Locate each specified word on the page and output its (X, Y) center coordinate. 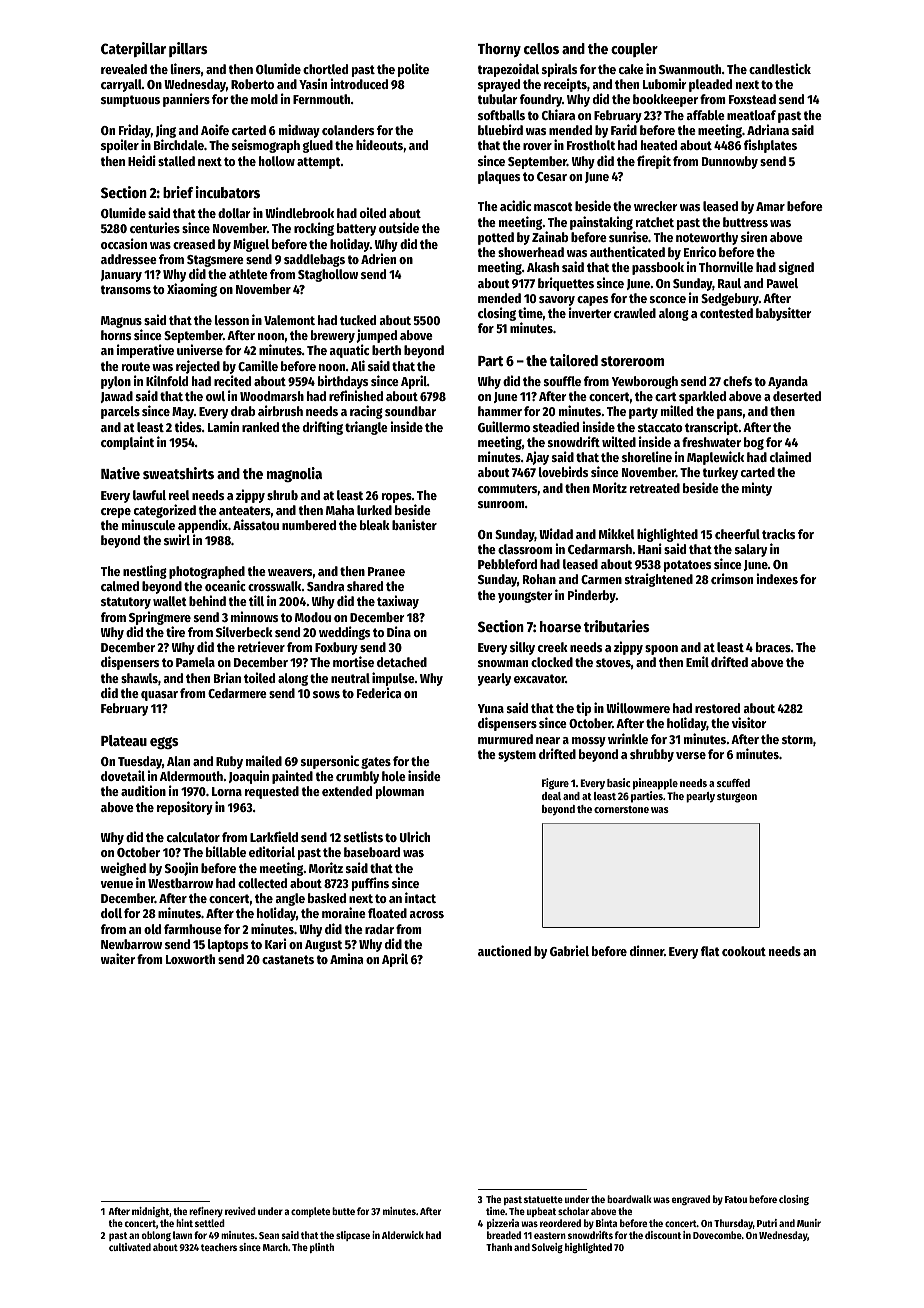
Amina (346, 958)
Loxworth (190, 959)
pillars (188, 49)
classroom (525, 549)
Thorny (499, 50)
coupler (634, 50)
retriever (261, 646)
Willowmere (638, 707)
